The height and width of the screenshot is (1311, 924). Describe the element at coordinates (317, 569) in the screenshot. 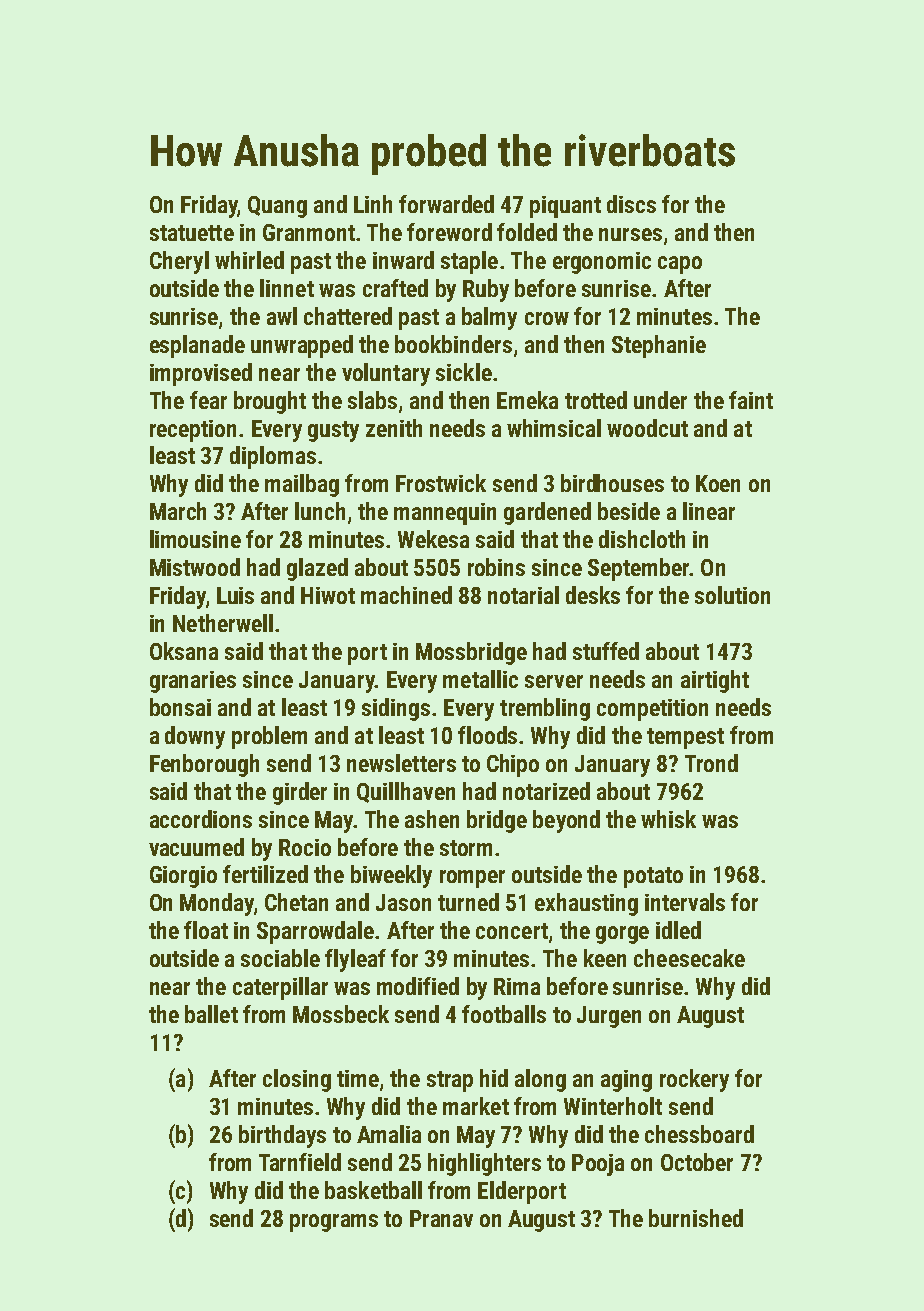

I see `glazed` at that location.
